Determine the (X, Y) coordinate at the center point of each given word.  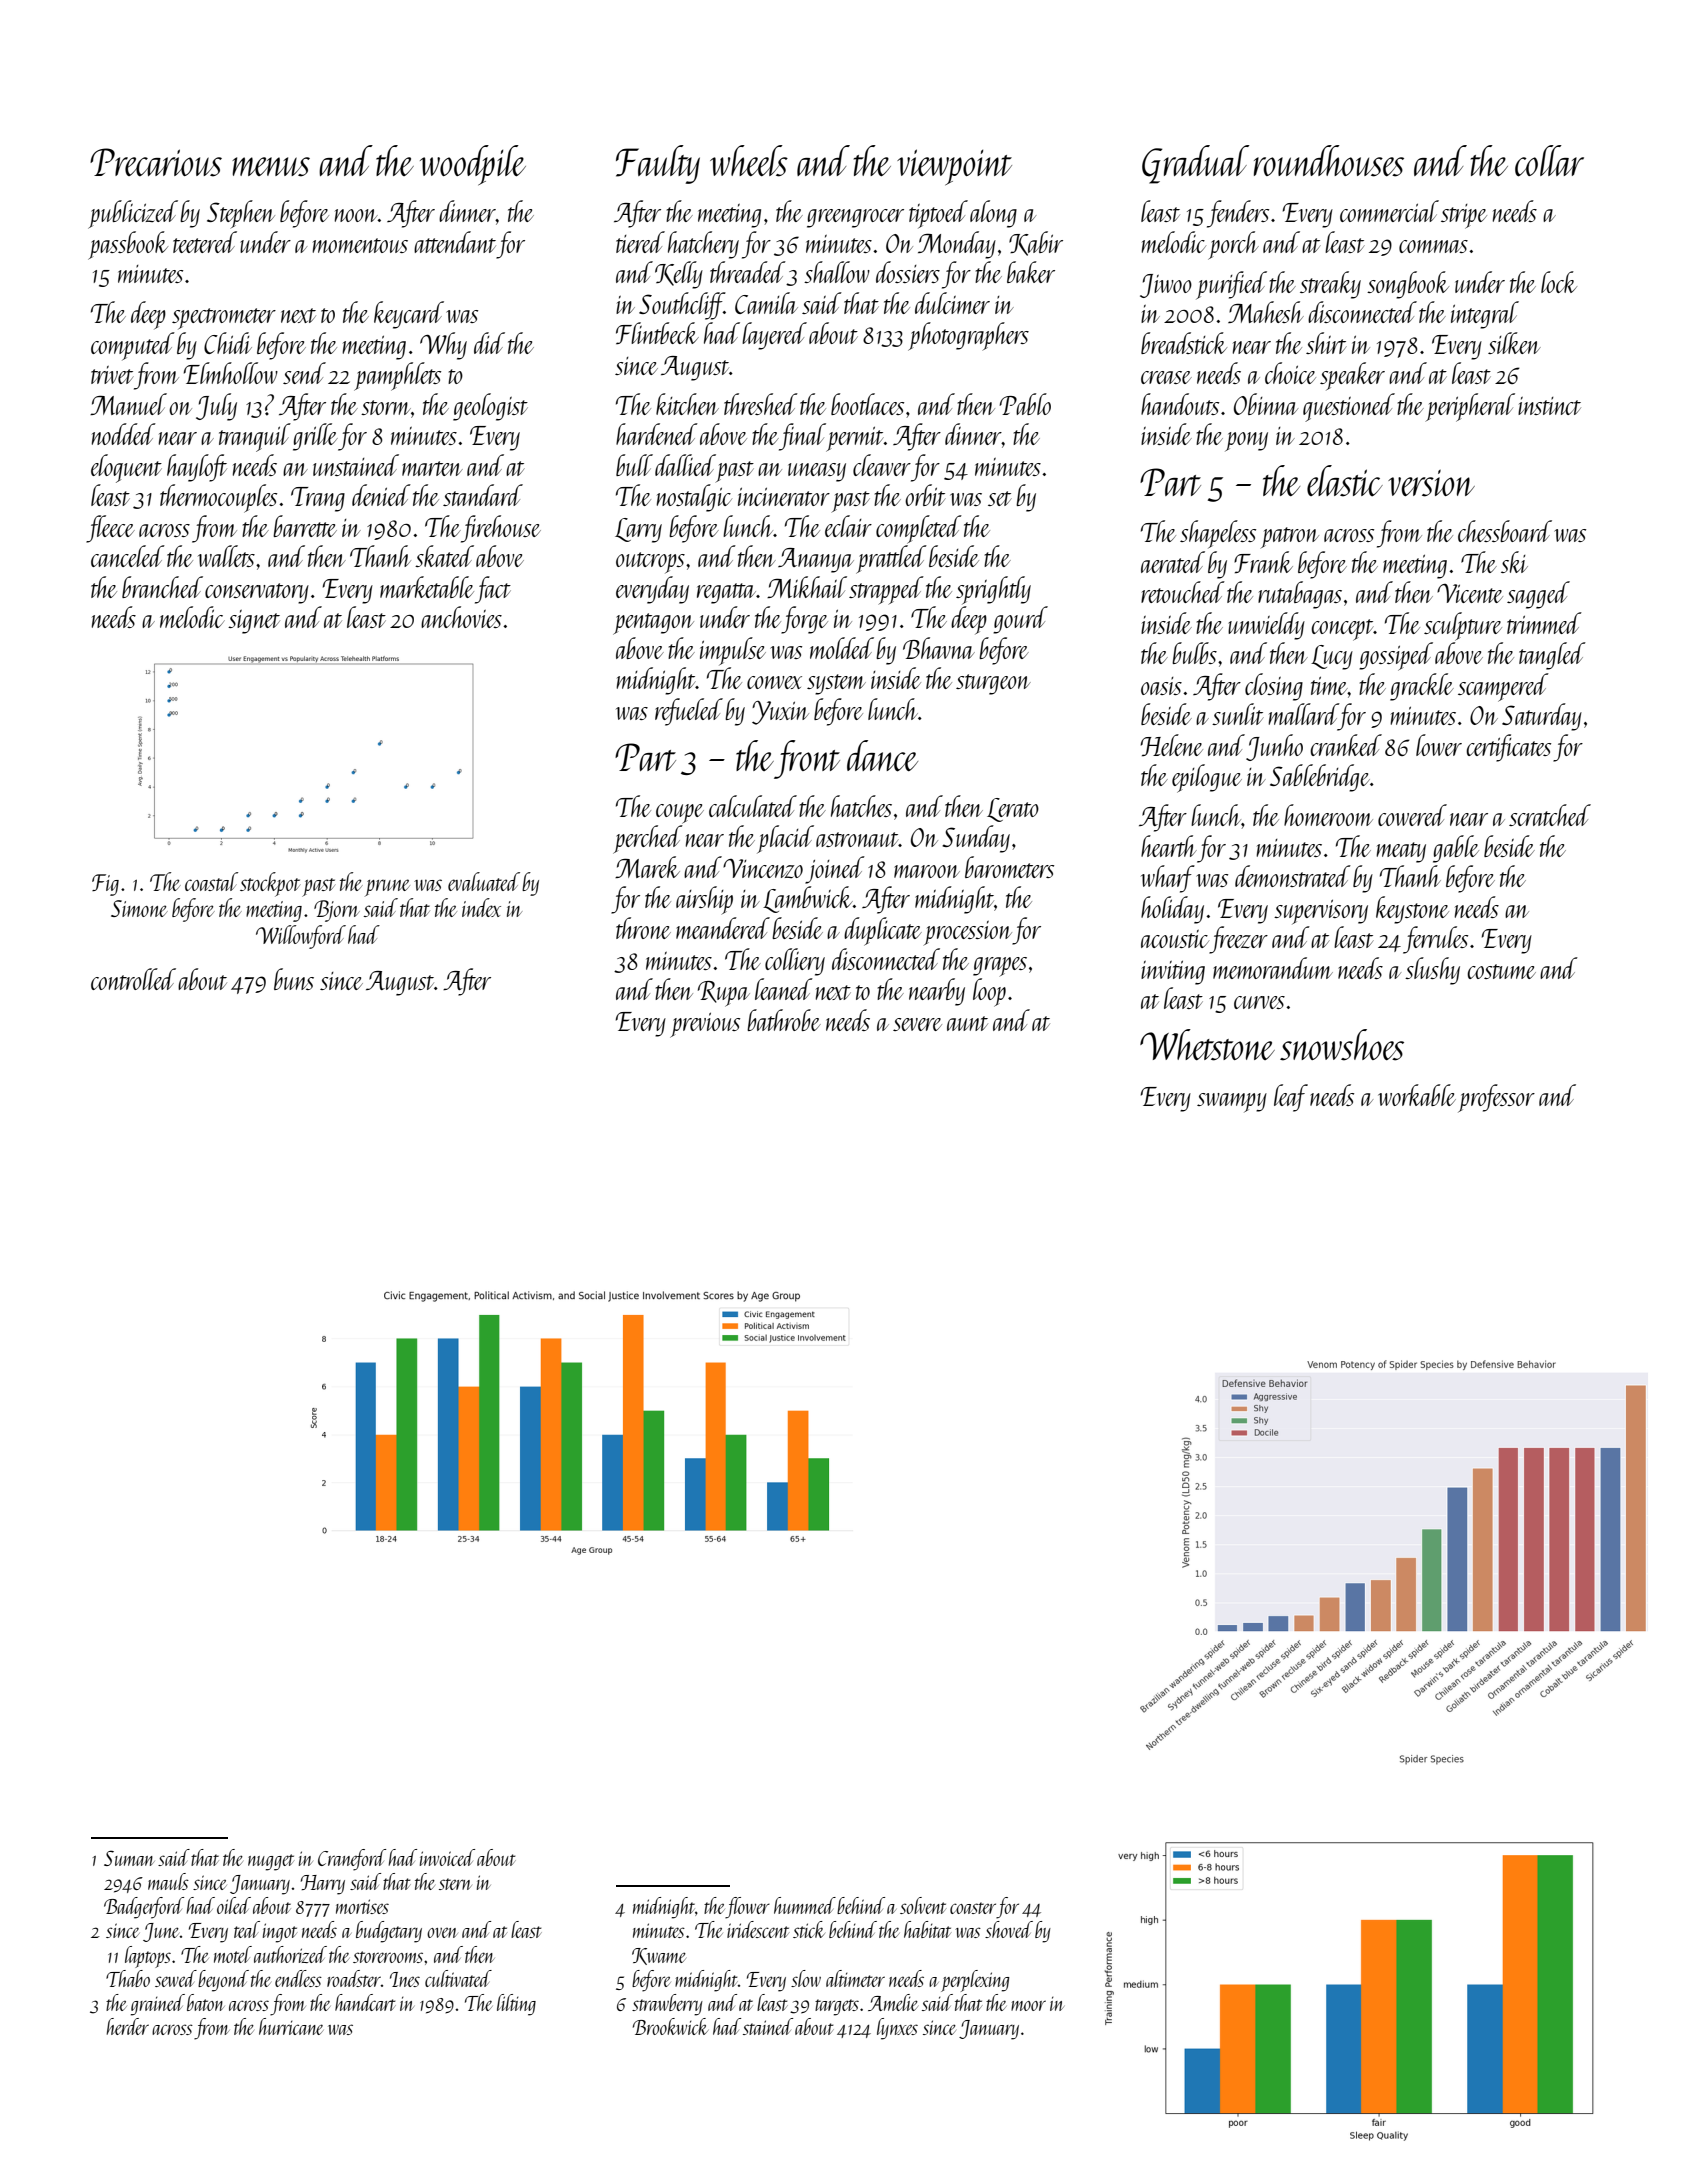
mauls (168, 1881)
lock (1559, 282)
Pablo (1025, 404)
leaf (1291, 1098)
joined (835, 870)
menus (271, 167)
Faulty (658, 164)
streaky (1330, 285)
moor (1028, 2005)
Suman (129, 1858)
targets (837, 2007)
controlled (133, 979)
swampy (1232, 1103)
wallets (226, 556)
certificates (1508, 748)
